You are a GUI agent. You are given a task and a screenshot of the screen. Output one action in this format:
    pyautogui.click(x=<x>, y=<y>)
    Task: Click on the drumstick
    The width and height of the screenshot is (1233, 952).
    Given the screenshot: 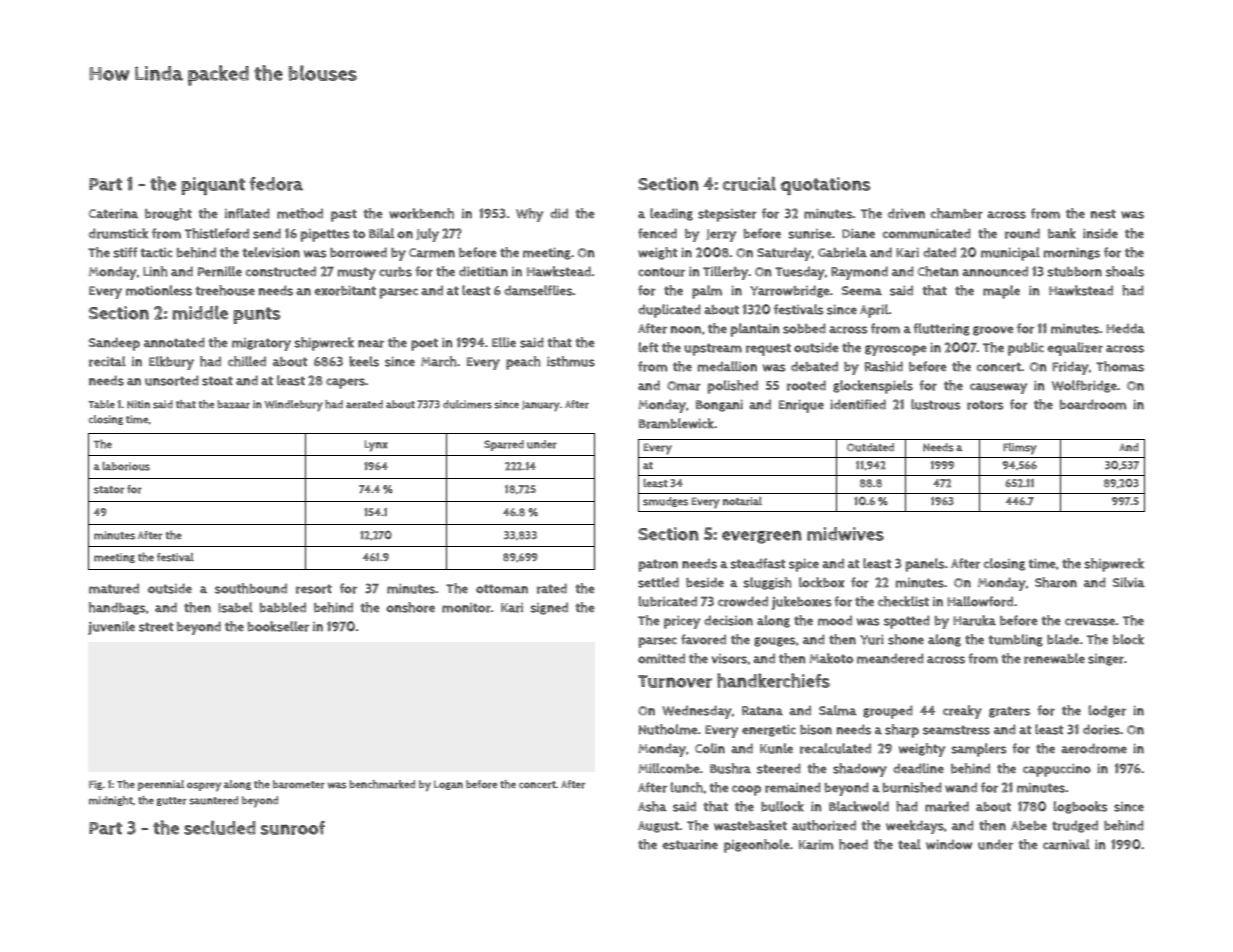 What is the action you would take?
    pyautogui.click(x=118, y=233)
